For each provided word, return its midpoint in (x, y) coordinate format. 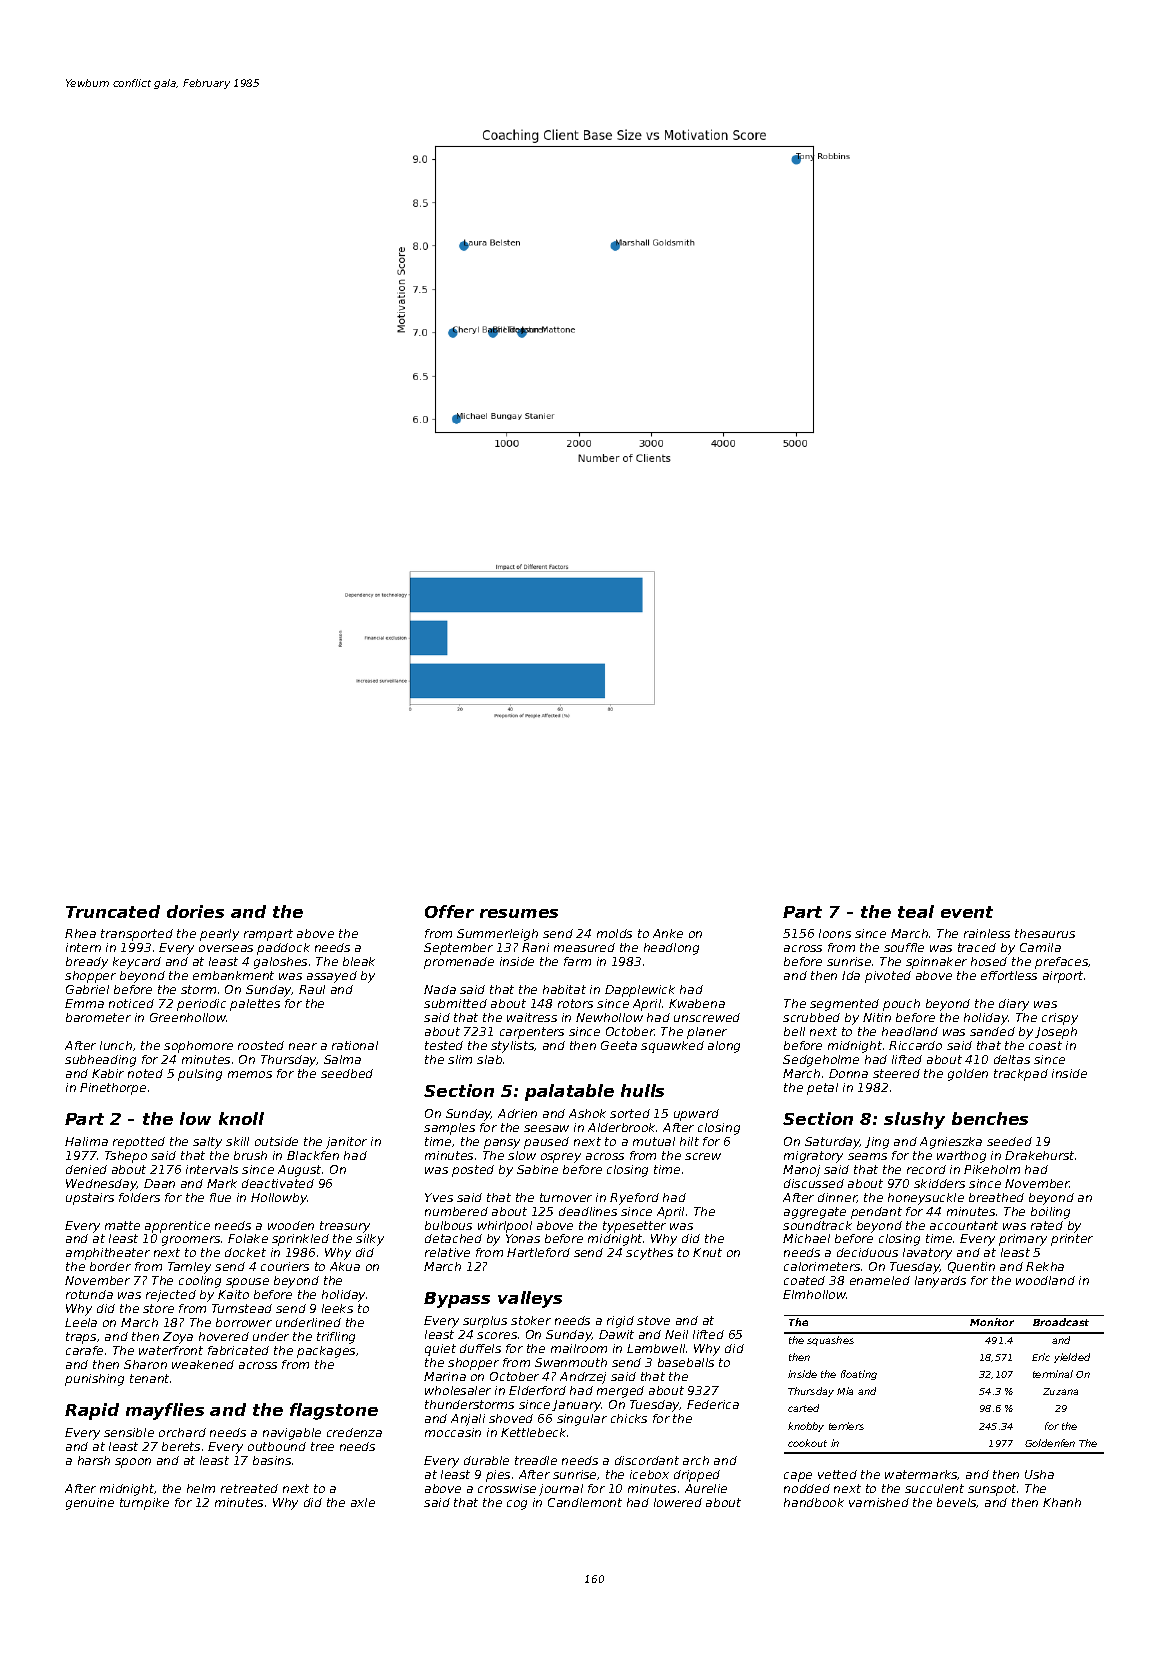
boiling (1050, 1213)
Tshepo (126, 1157)
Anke (668, 933)
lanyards (940, 1282)
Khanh (1062, 1502)
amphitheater (108, 1254)
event (967, 912)
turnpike (144, 1504)
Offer (449, 911)
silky (370, 1240)
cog (517, 1505)
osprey (561, 1158)
